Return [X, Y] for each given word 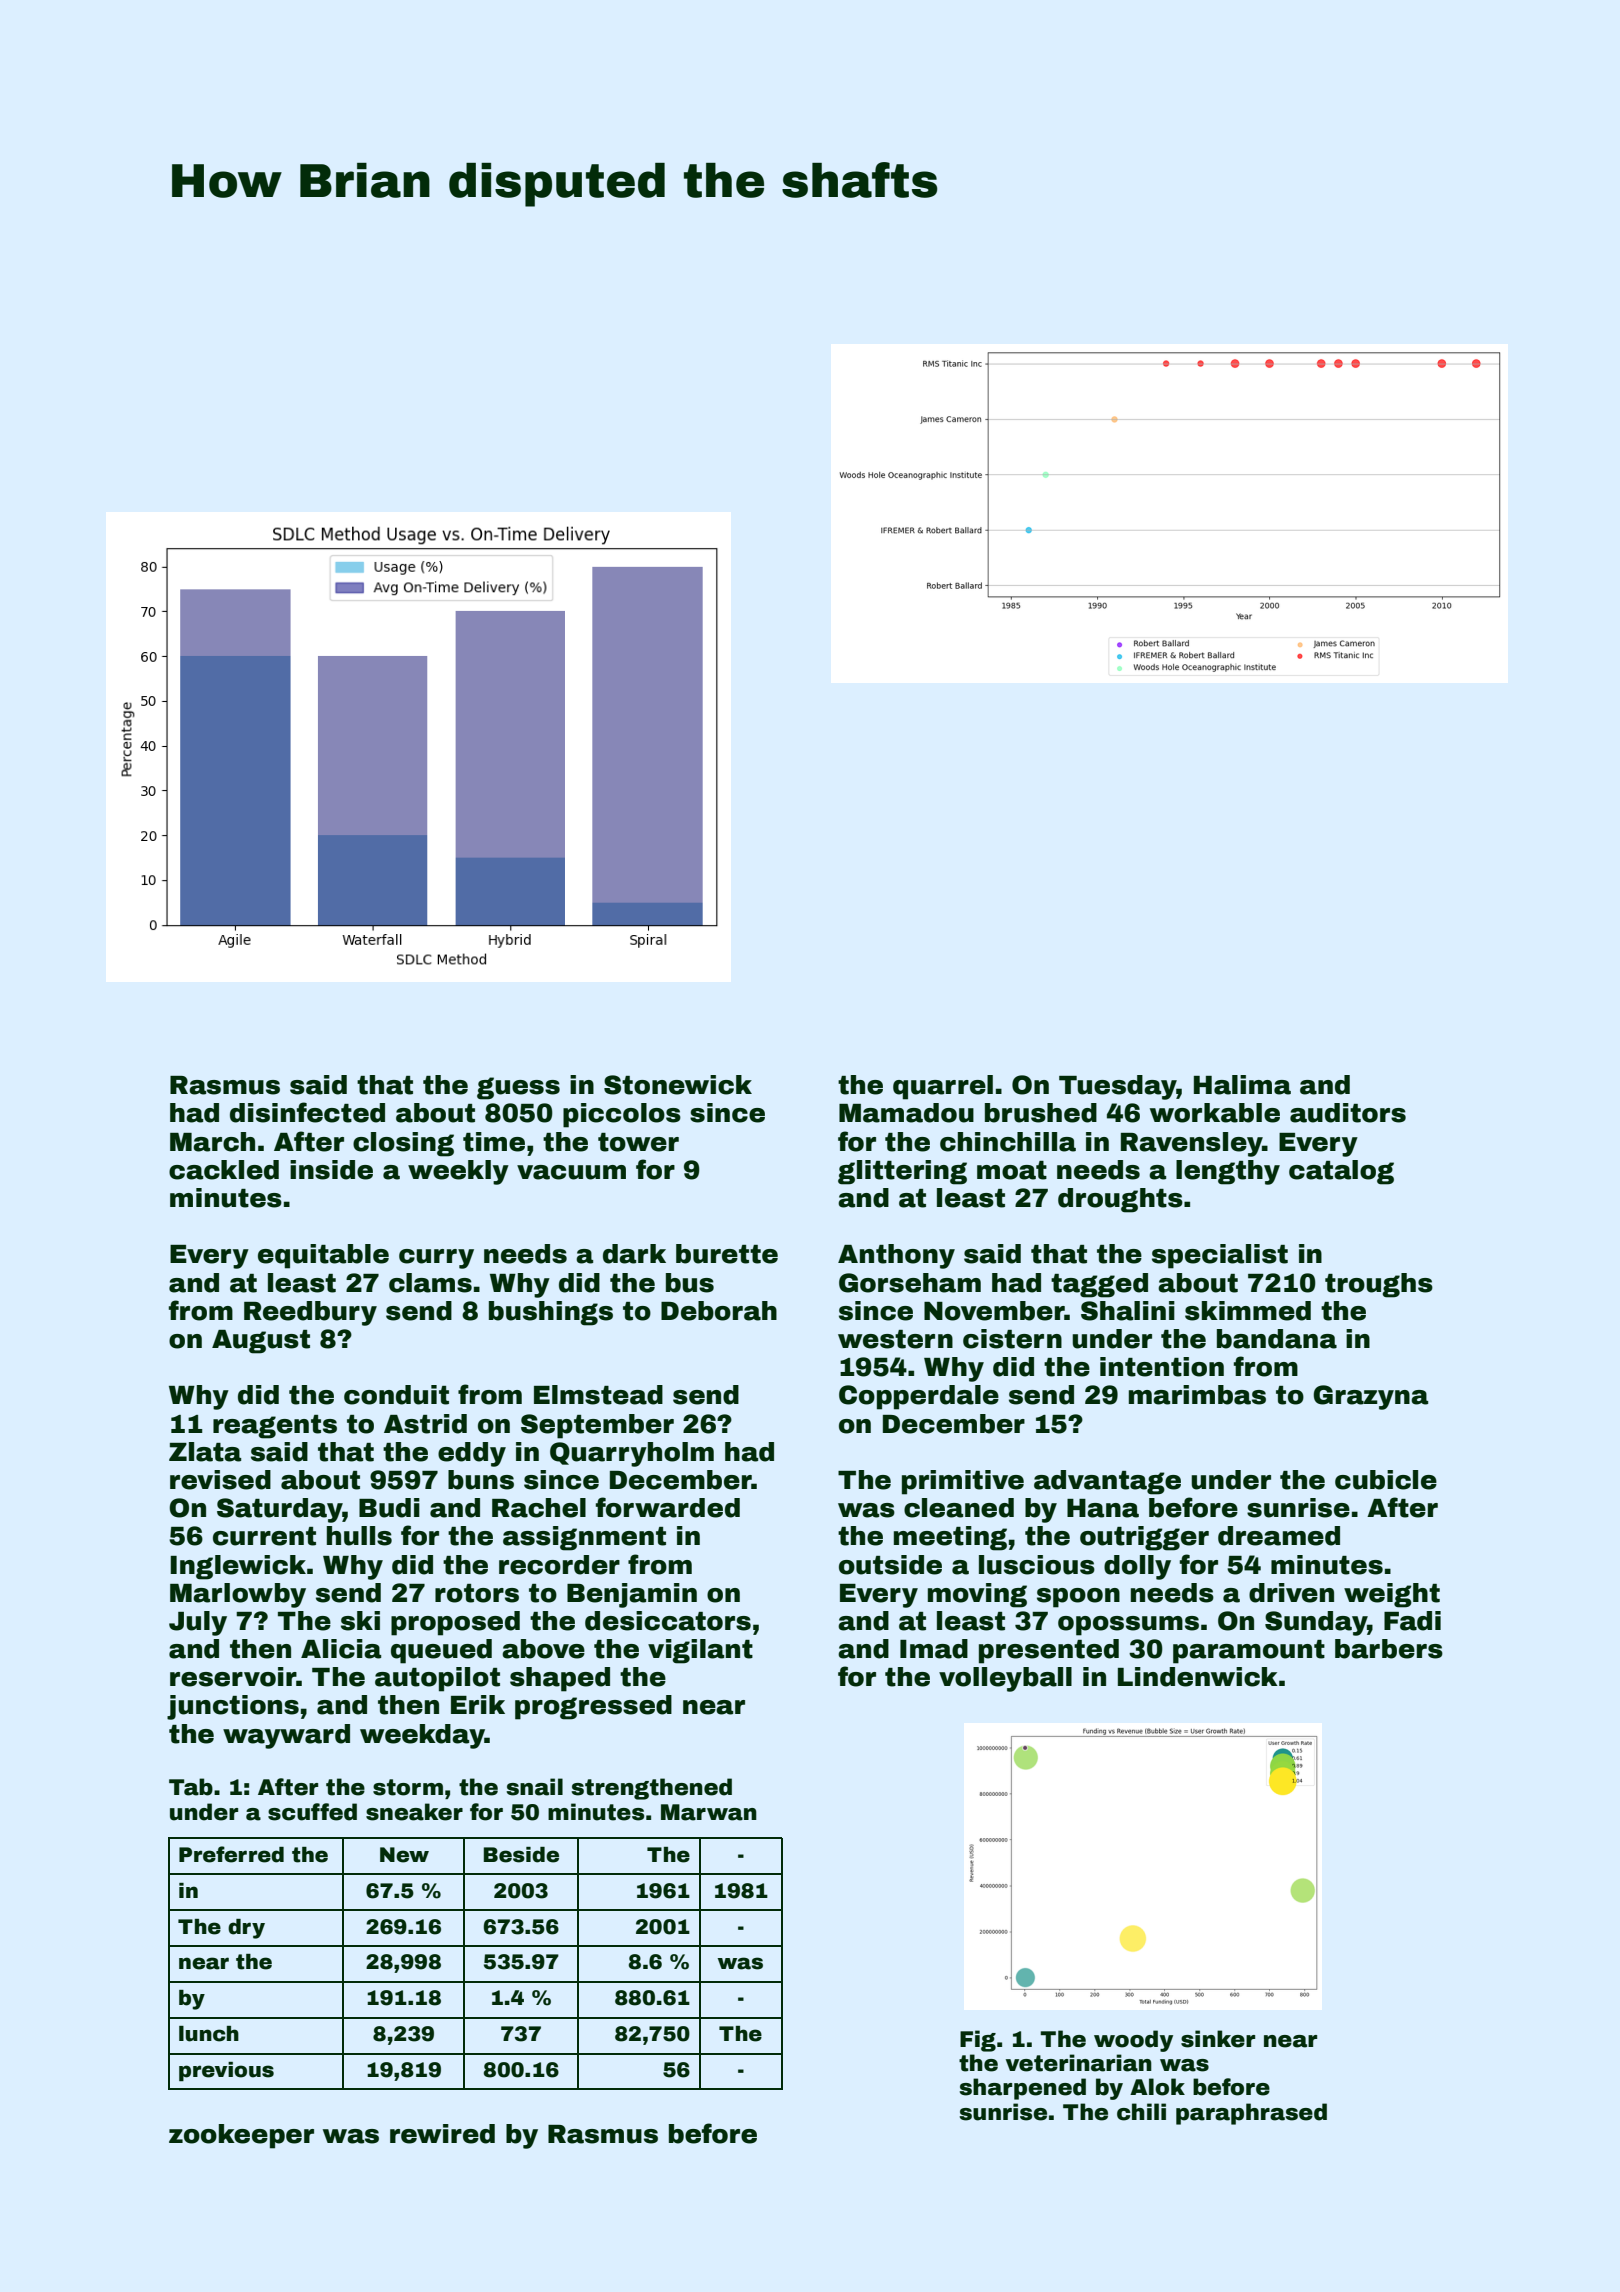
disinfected [307, 1112]
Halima [1242, 1085]
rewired [442, 2134]
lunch [209, 2034]
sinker [1218, 2039]
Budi [389, 1508]
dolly [1137, 1567]
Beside [521, 1855]
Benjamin [632, 1595]
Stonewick [678, 1085]
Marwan [709, 1812]
